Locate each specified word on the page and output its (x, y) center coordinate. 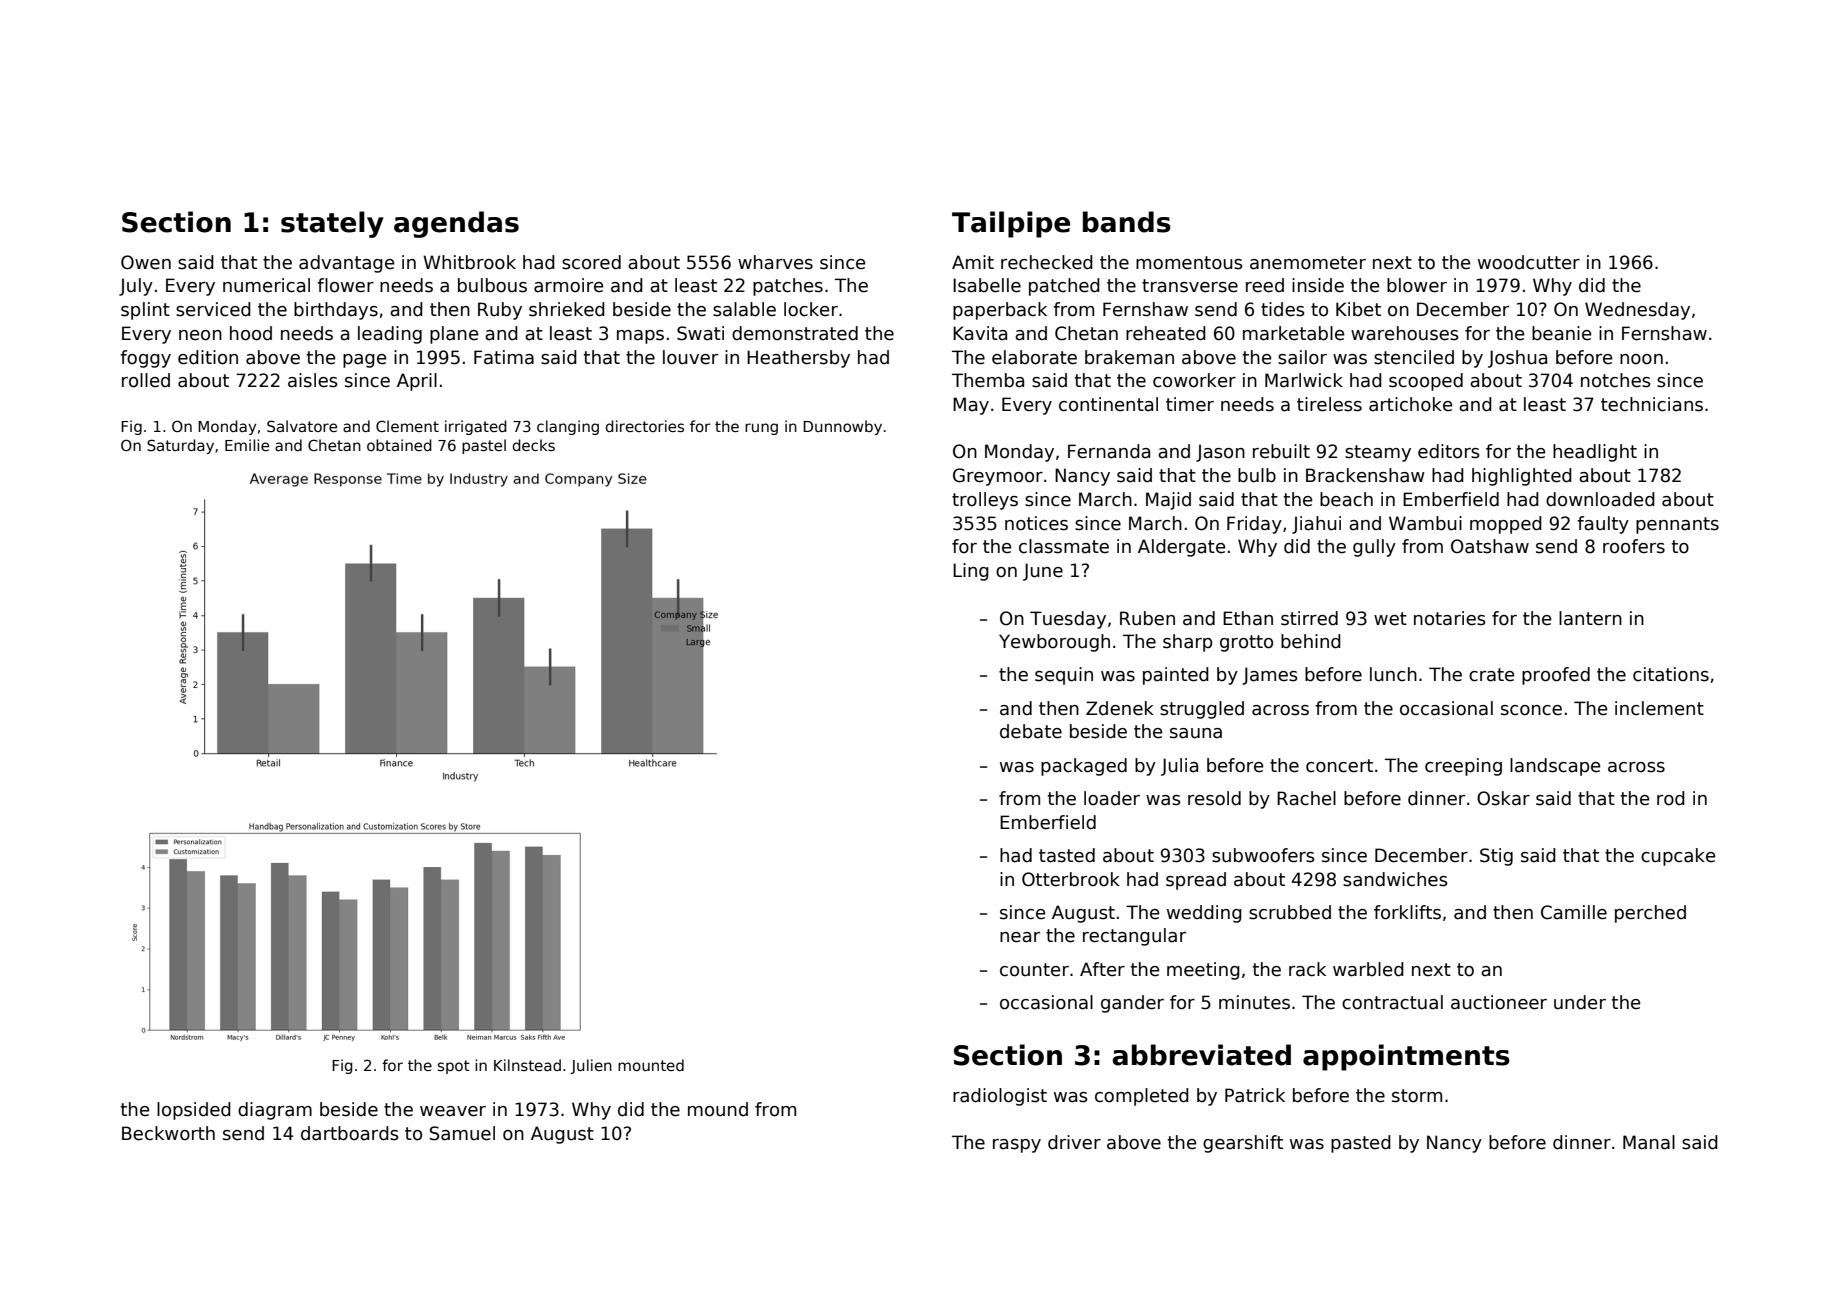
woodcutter (1529, 262)
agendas (456, 224)
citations (1671, 674)
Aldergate (1181, 548)
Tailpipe (1011, 224)
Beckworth (168, 1133)
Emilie (247, 445)
